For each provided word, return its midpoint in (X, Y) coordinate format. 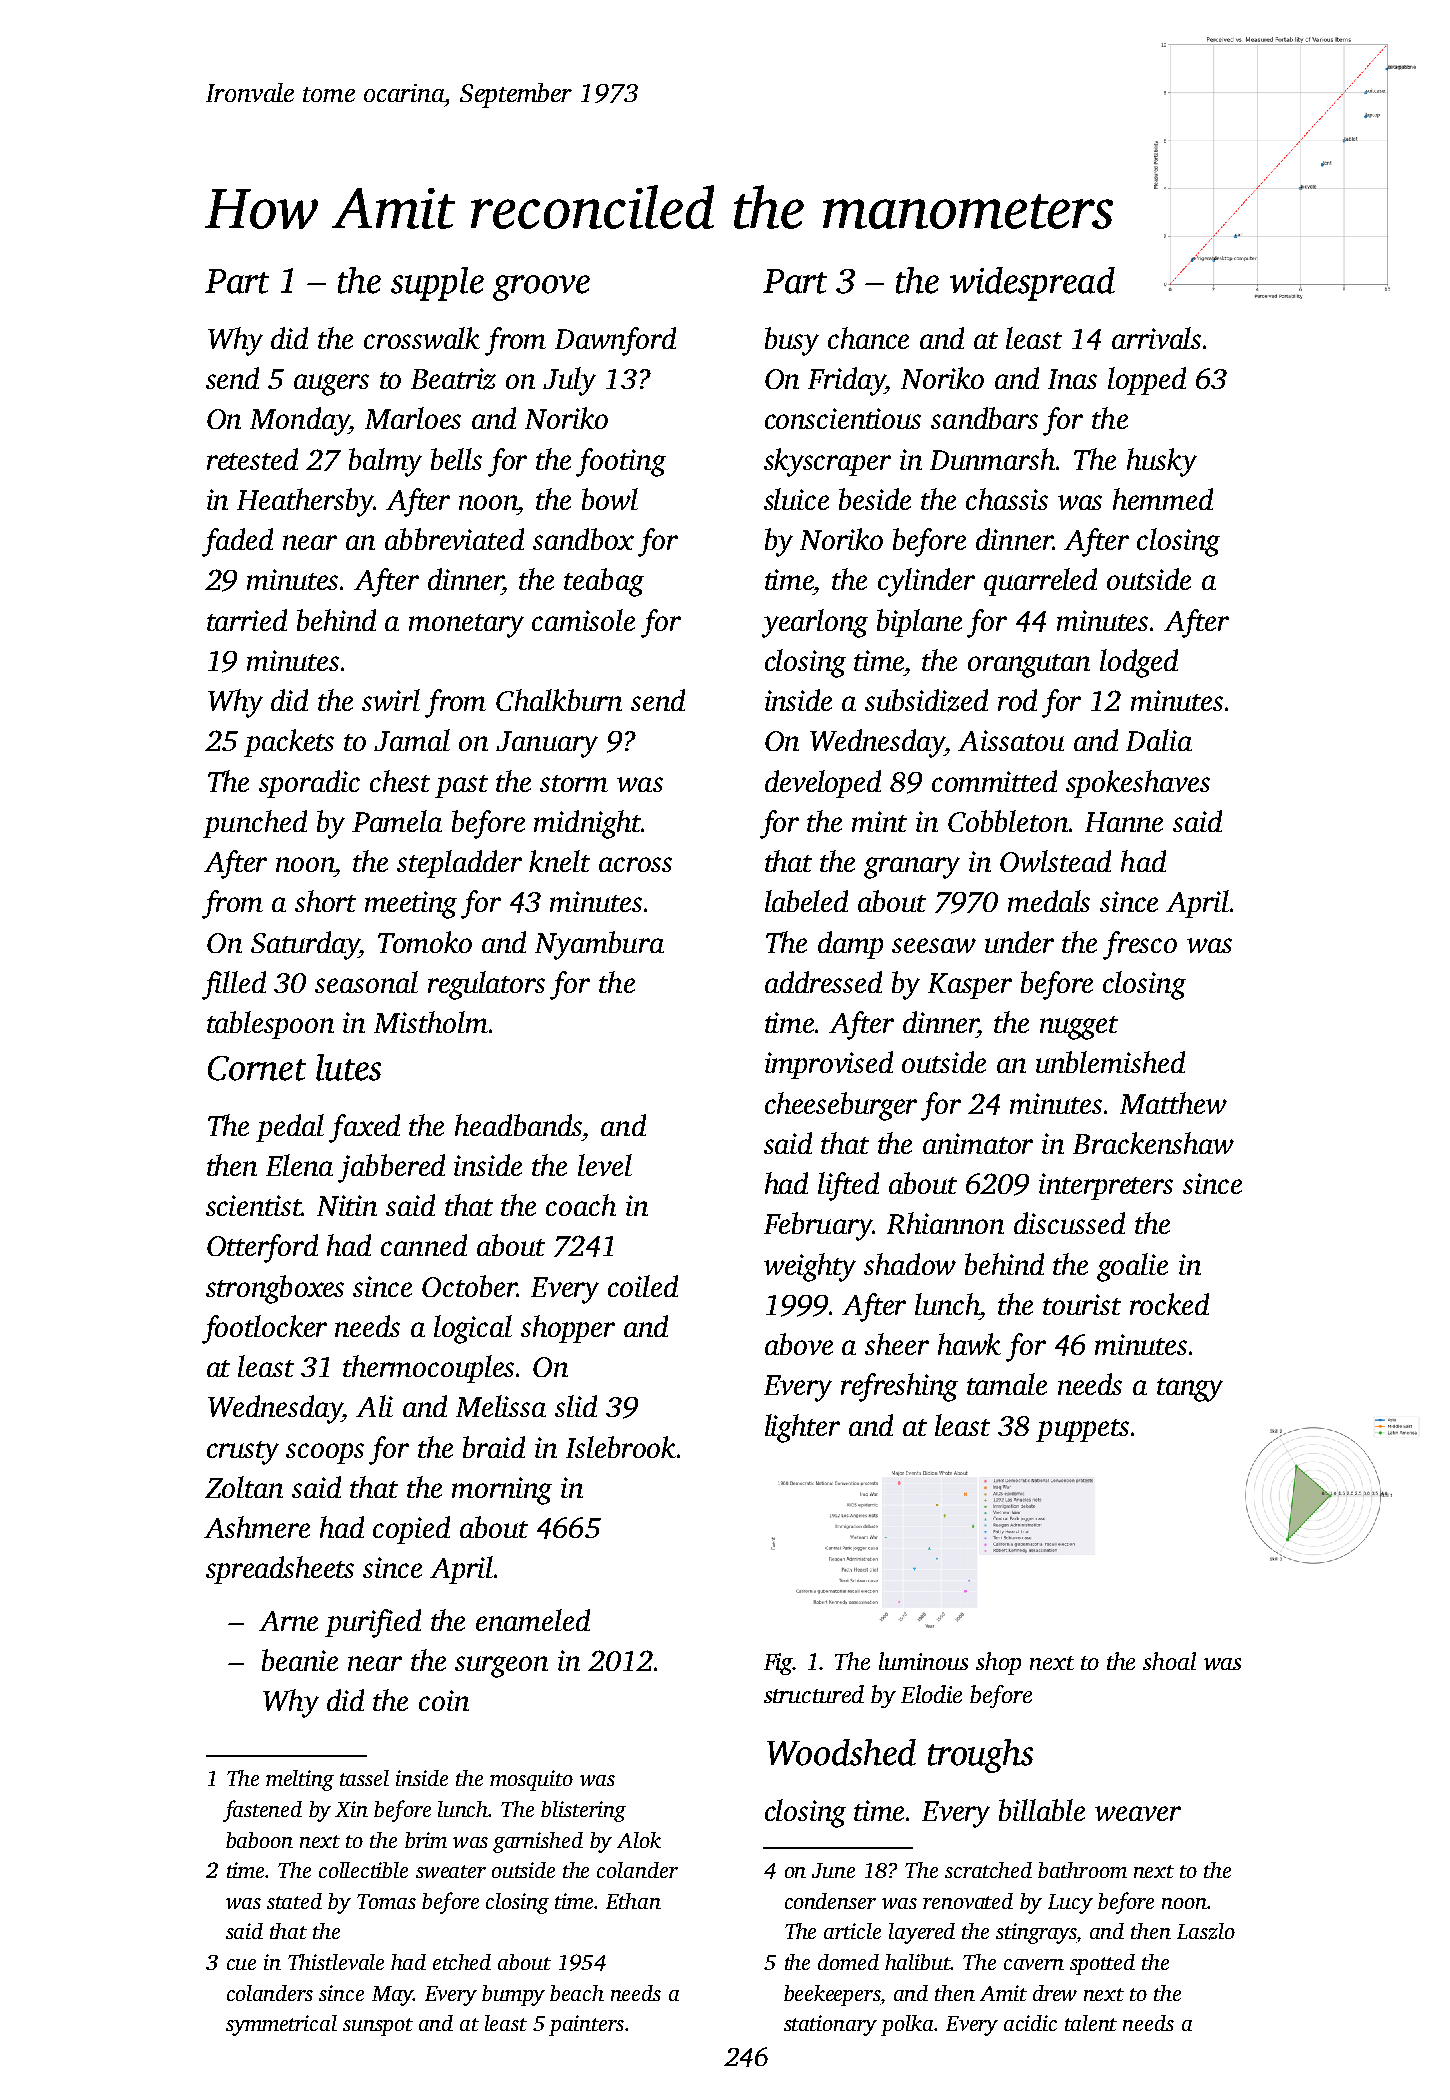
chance (868, 338)
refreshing (899, 1387)
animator (978, 1143)
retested (252, 459)
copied (411, 1530)
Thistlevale (336, 1962)
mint (879, 821)
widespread (1032, 284)
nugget (1079, 1028)
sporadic (309, 784)
